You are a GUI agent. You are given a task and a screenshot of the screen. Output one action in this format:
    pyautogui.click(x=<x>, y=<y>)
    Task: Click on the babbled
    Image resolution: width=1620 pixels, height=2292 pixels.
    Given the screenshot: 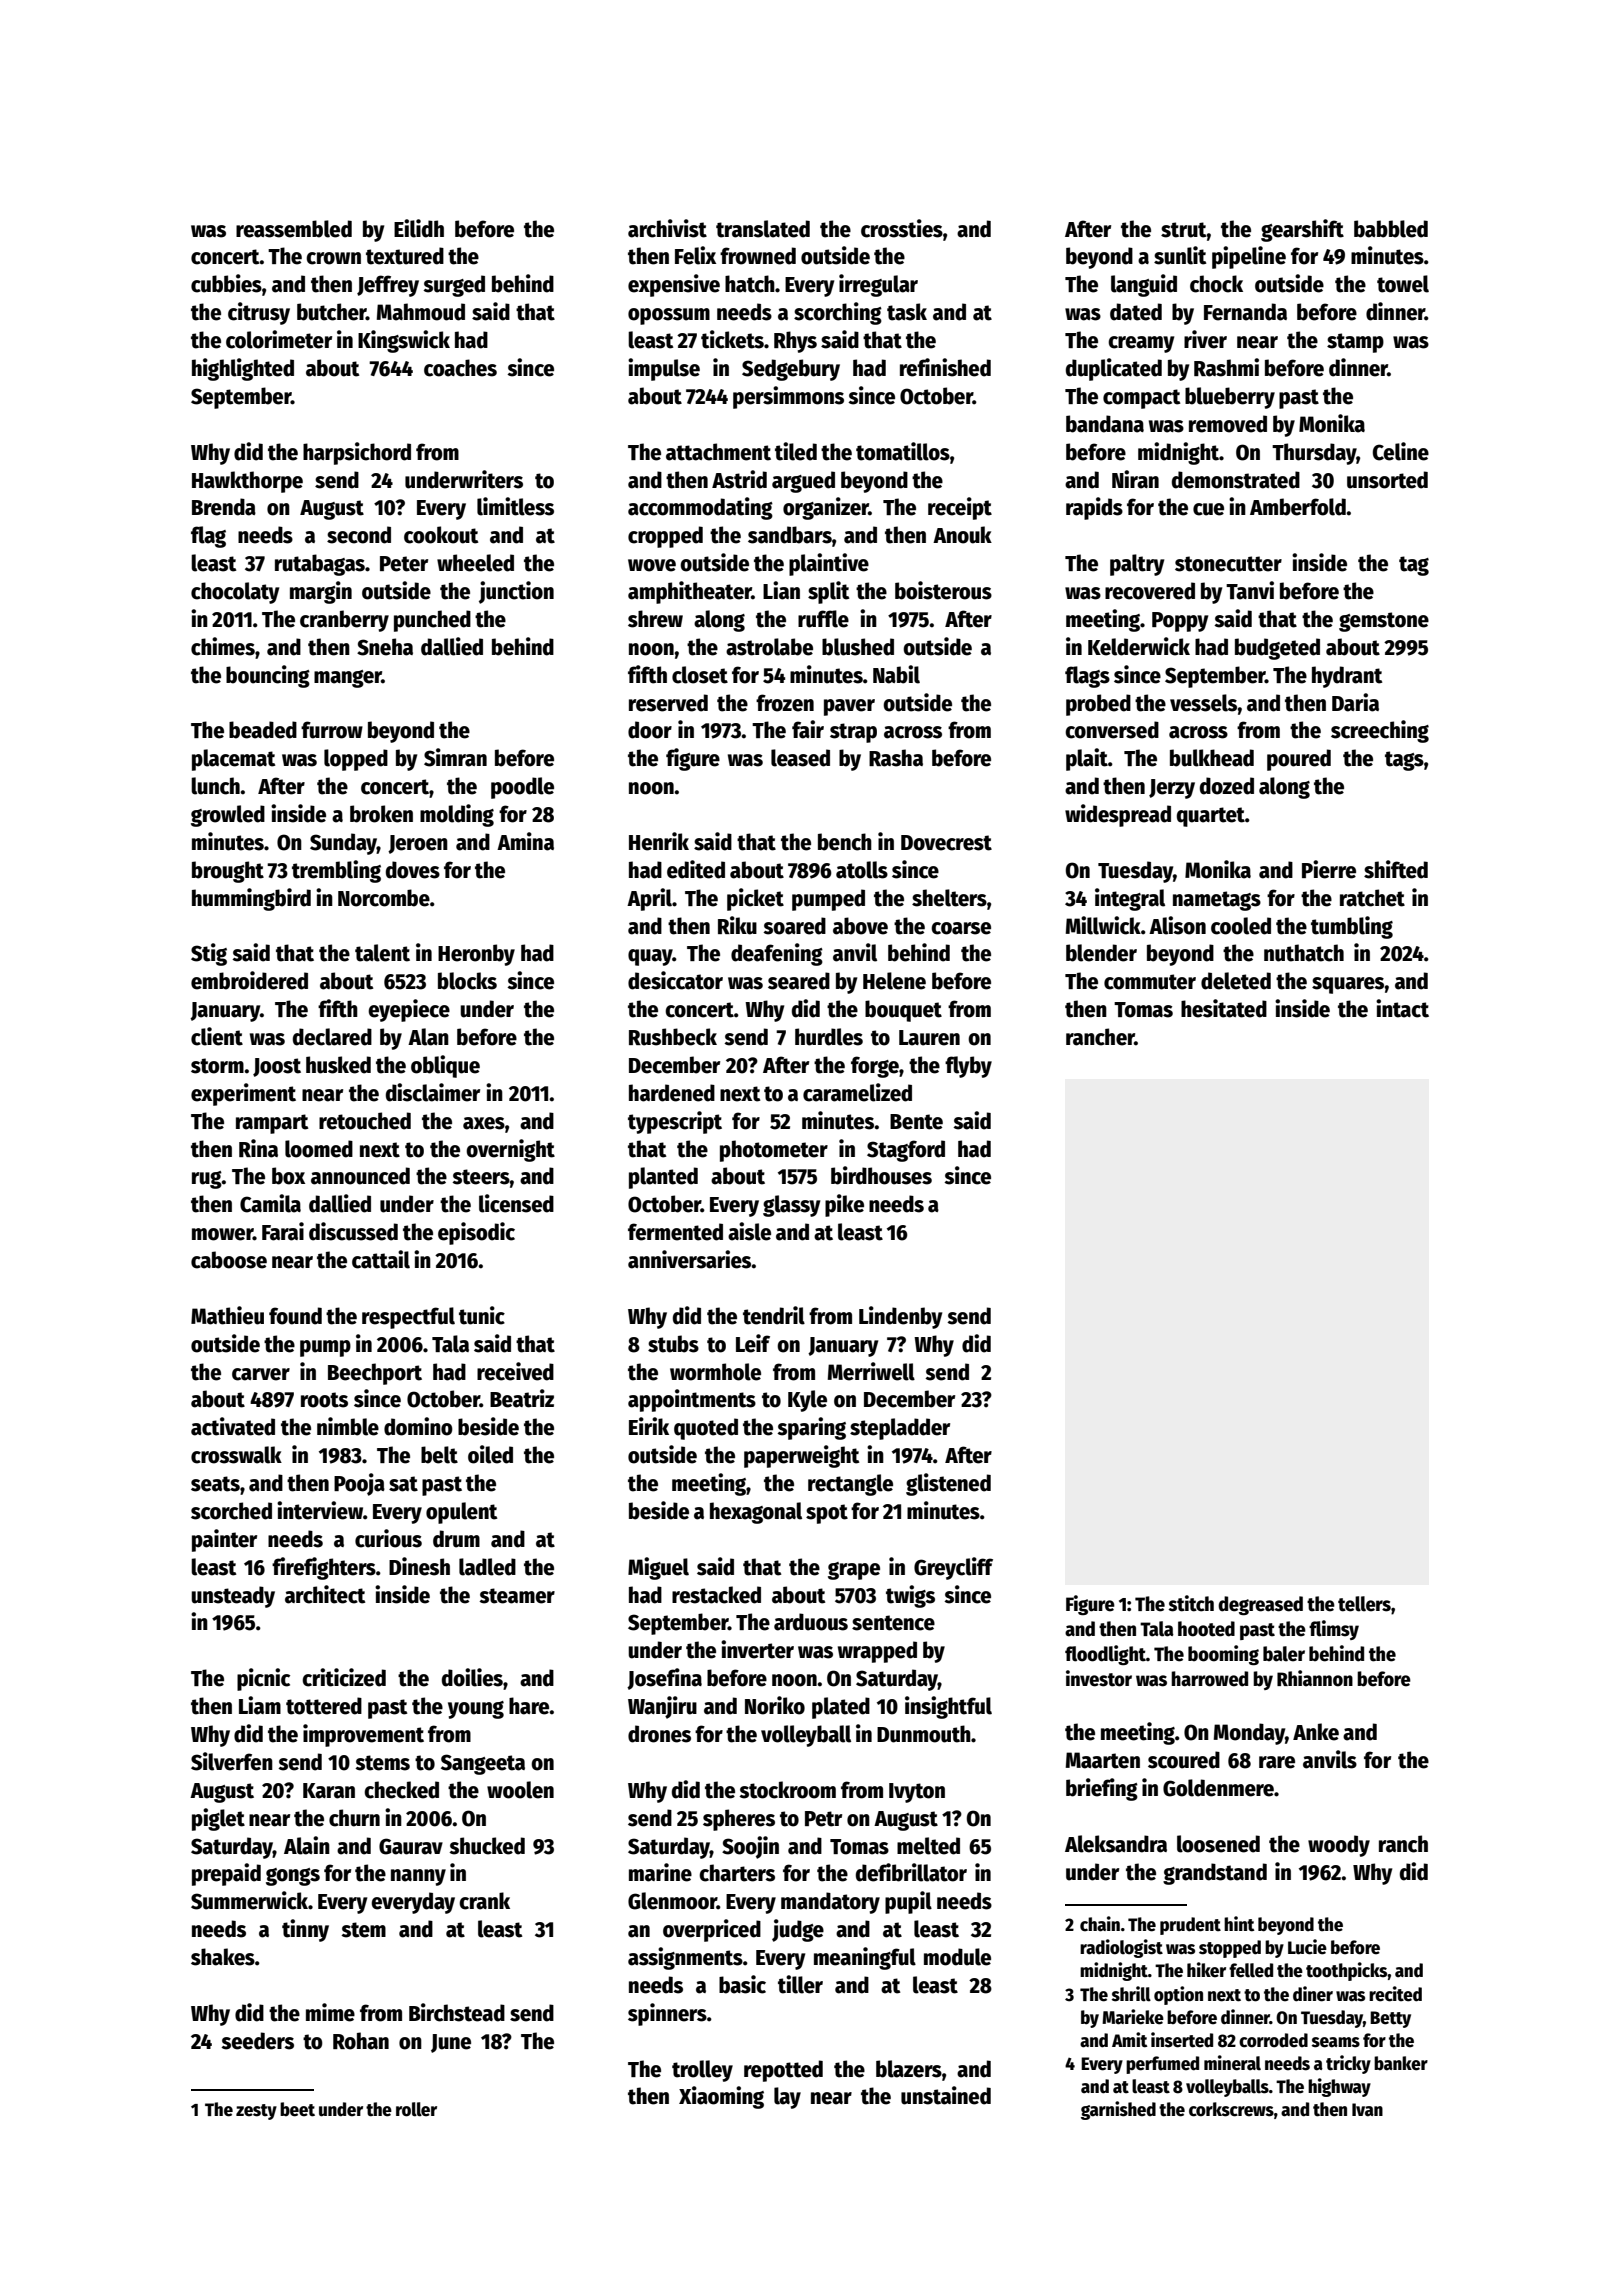 What is the action you would take?
    pyautogui.click(x=1391, y=229)
